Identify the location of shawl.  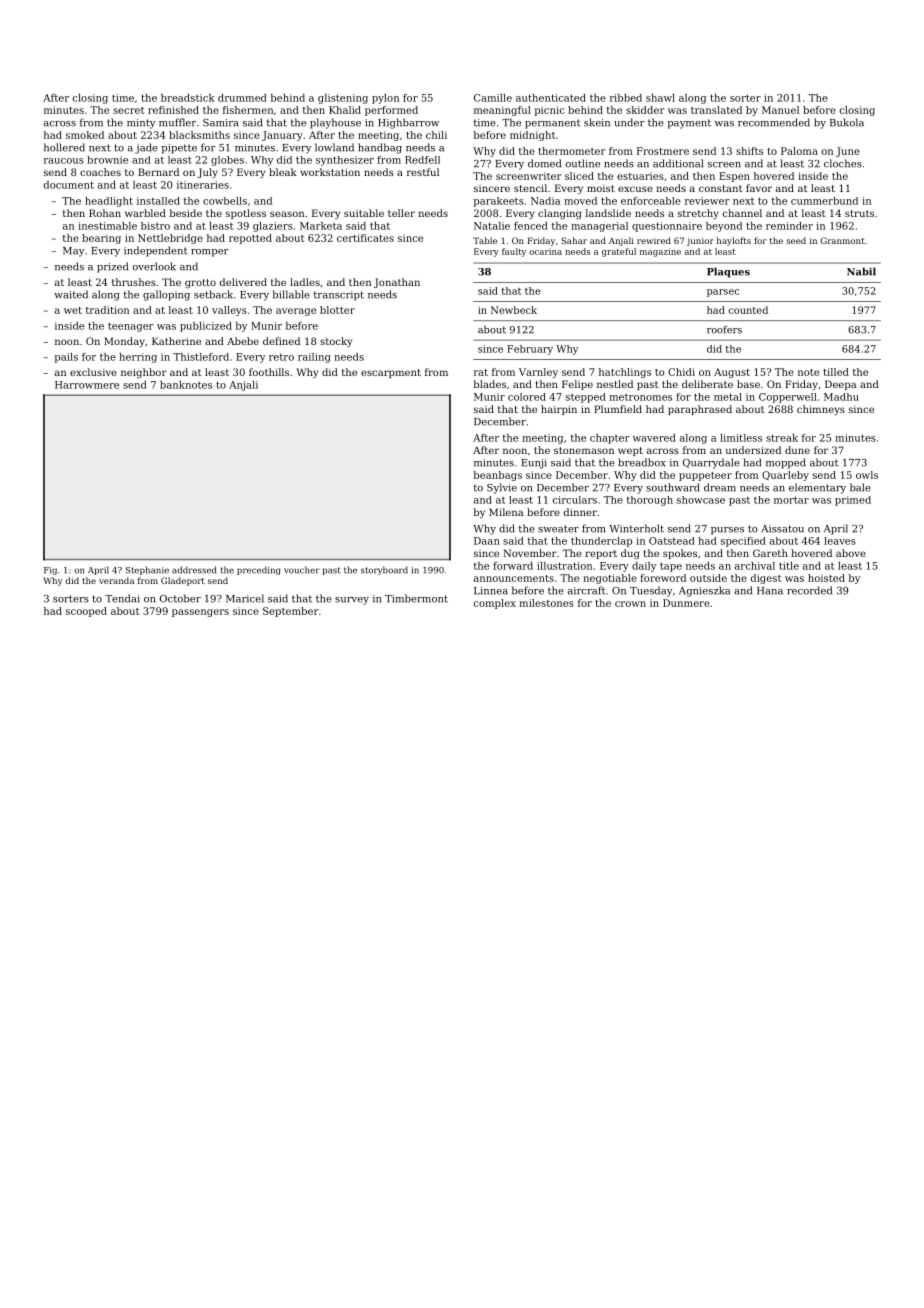
(660, 98).
